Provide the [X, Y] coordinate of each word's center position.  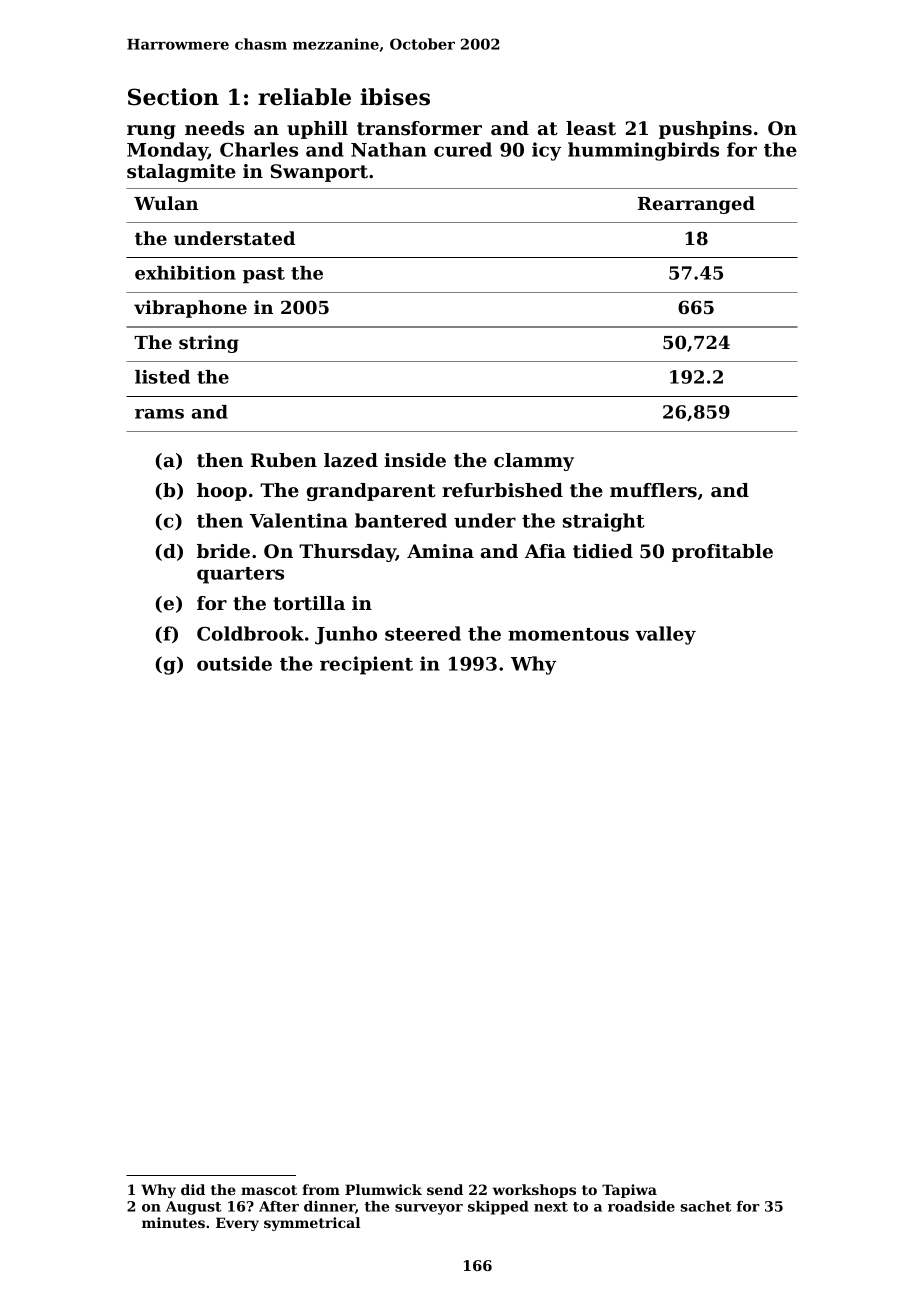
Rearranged [696, 205]
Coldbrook [250, 633]
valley [665, 635]
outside [234, 663]
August [194, 1208]
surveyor [429, 1209]
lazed [351, 460]
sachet [706, 1206]
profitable [722, 553]
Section [173, 97]
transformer [419, 128]
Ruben [284, 460]
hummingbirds [643, 151]
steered [423, 633]
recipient [366, 665]
